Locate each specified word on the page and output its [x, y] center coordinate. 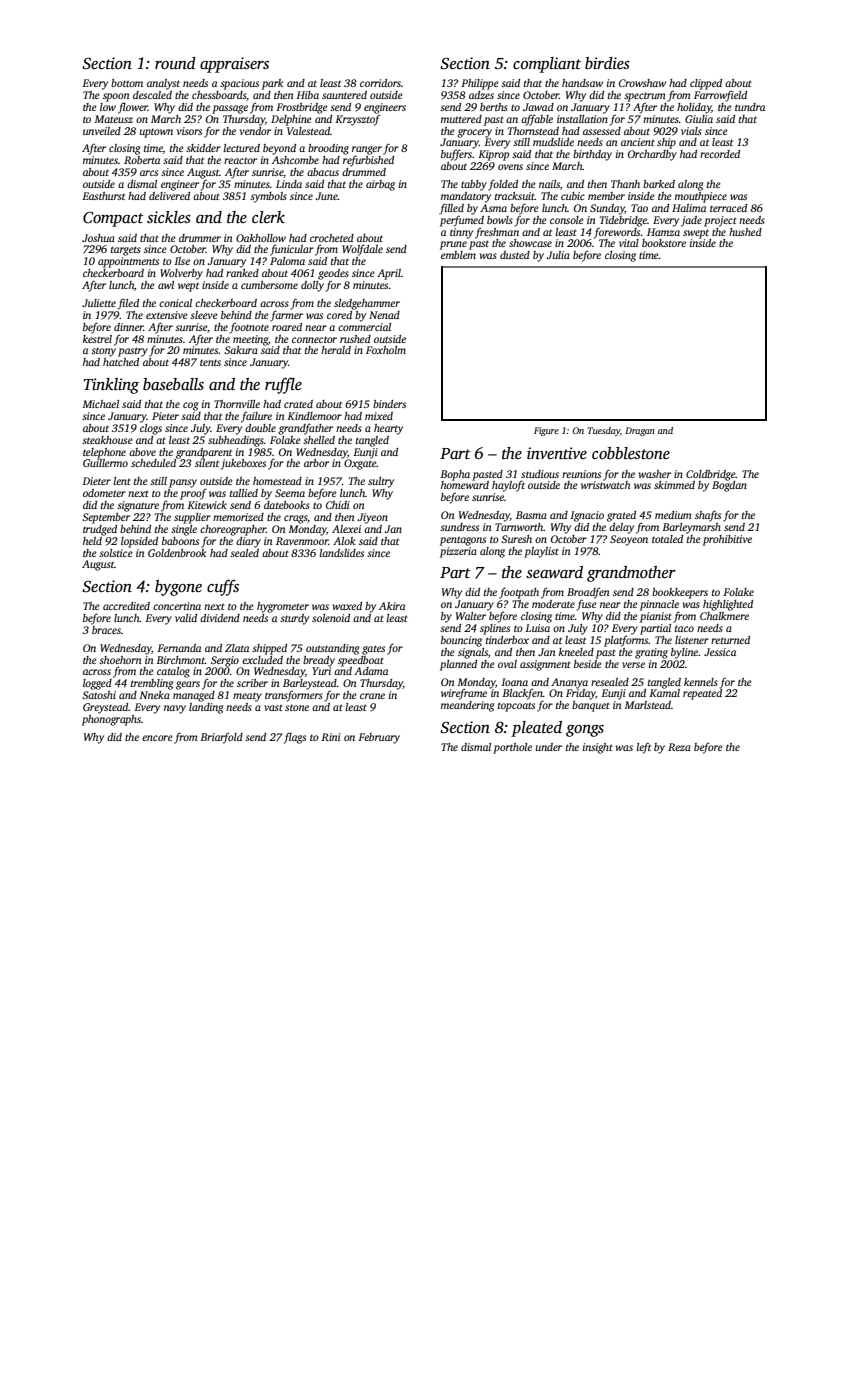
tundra [750, 107]
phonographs [111, 720]
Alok [344, 541]
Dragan [640, 431]
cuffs [223, 587]
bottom [127, 83]
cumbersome [269, 285]
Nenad [384, 315]
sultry [381, 482]
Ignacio [587, 516]
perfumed [462, 221]
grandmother [631, 574]
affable [537, 120]
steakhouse [107, 440]
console [567, 220]
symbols [268, 197]
